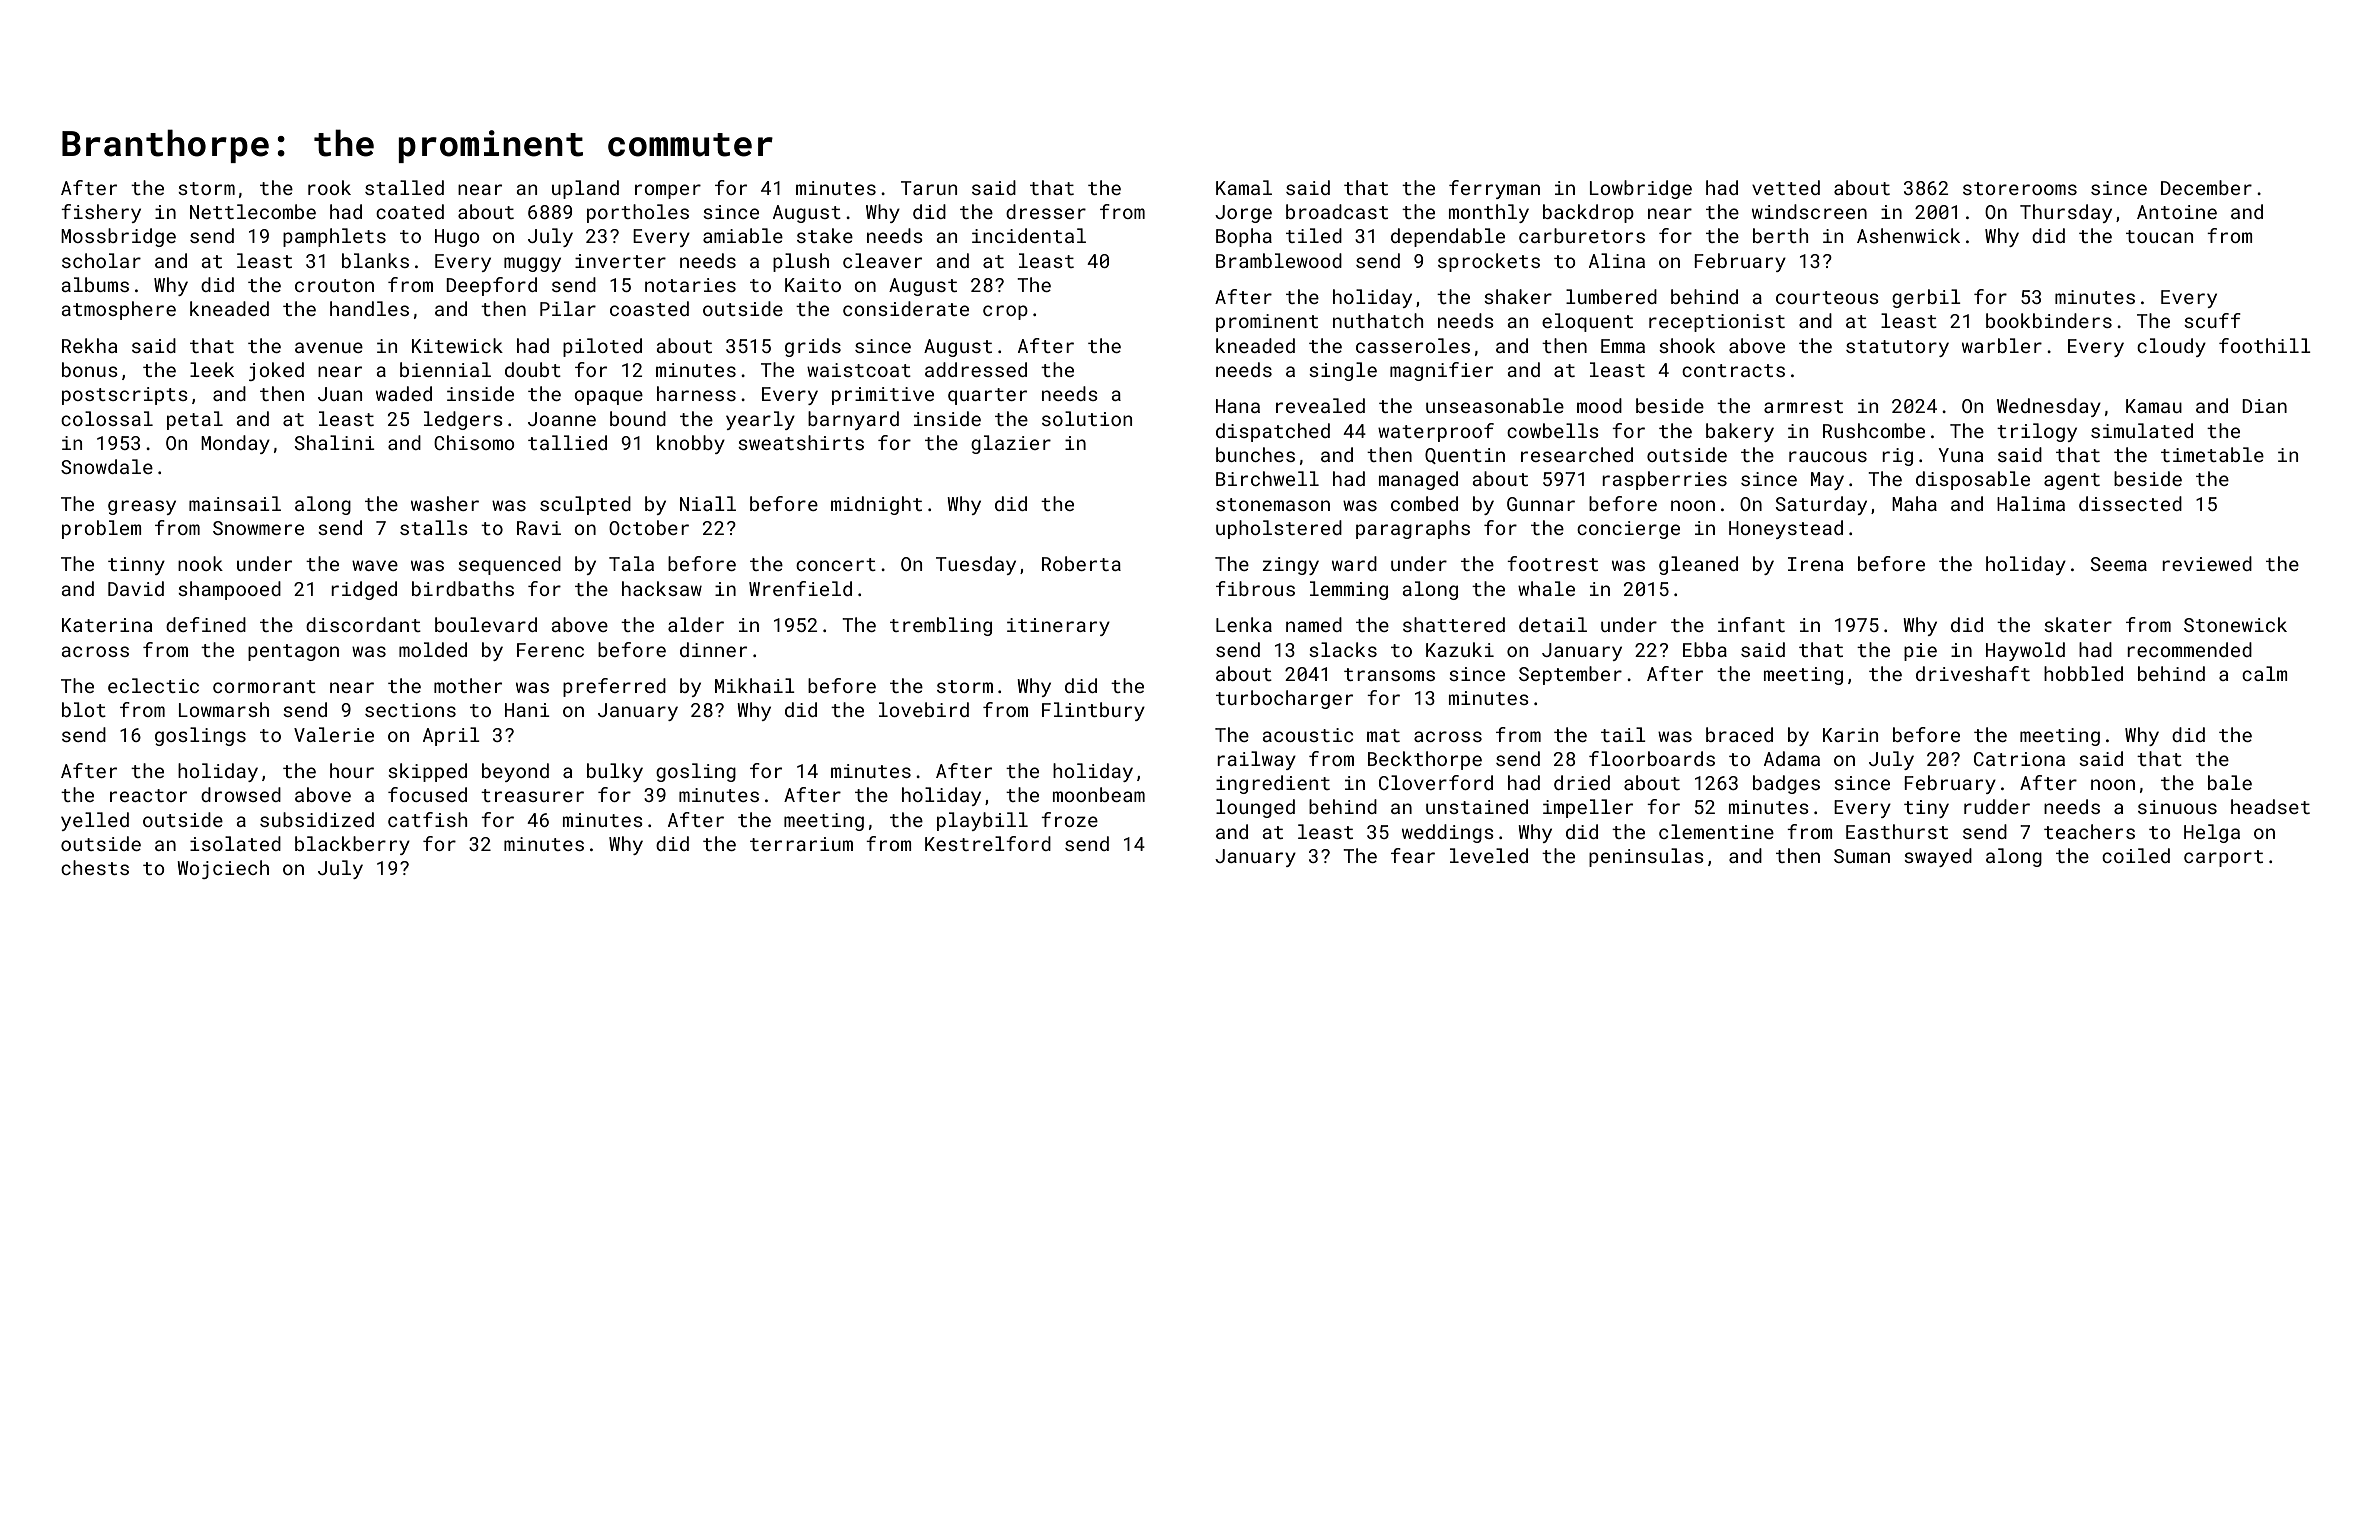 The width and height of the screenshot is (2380, 1540). I want to click on timetable, so click(2212, 454).
